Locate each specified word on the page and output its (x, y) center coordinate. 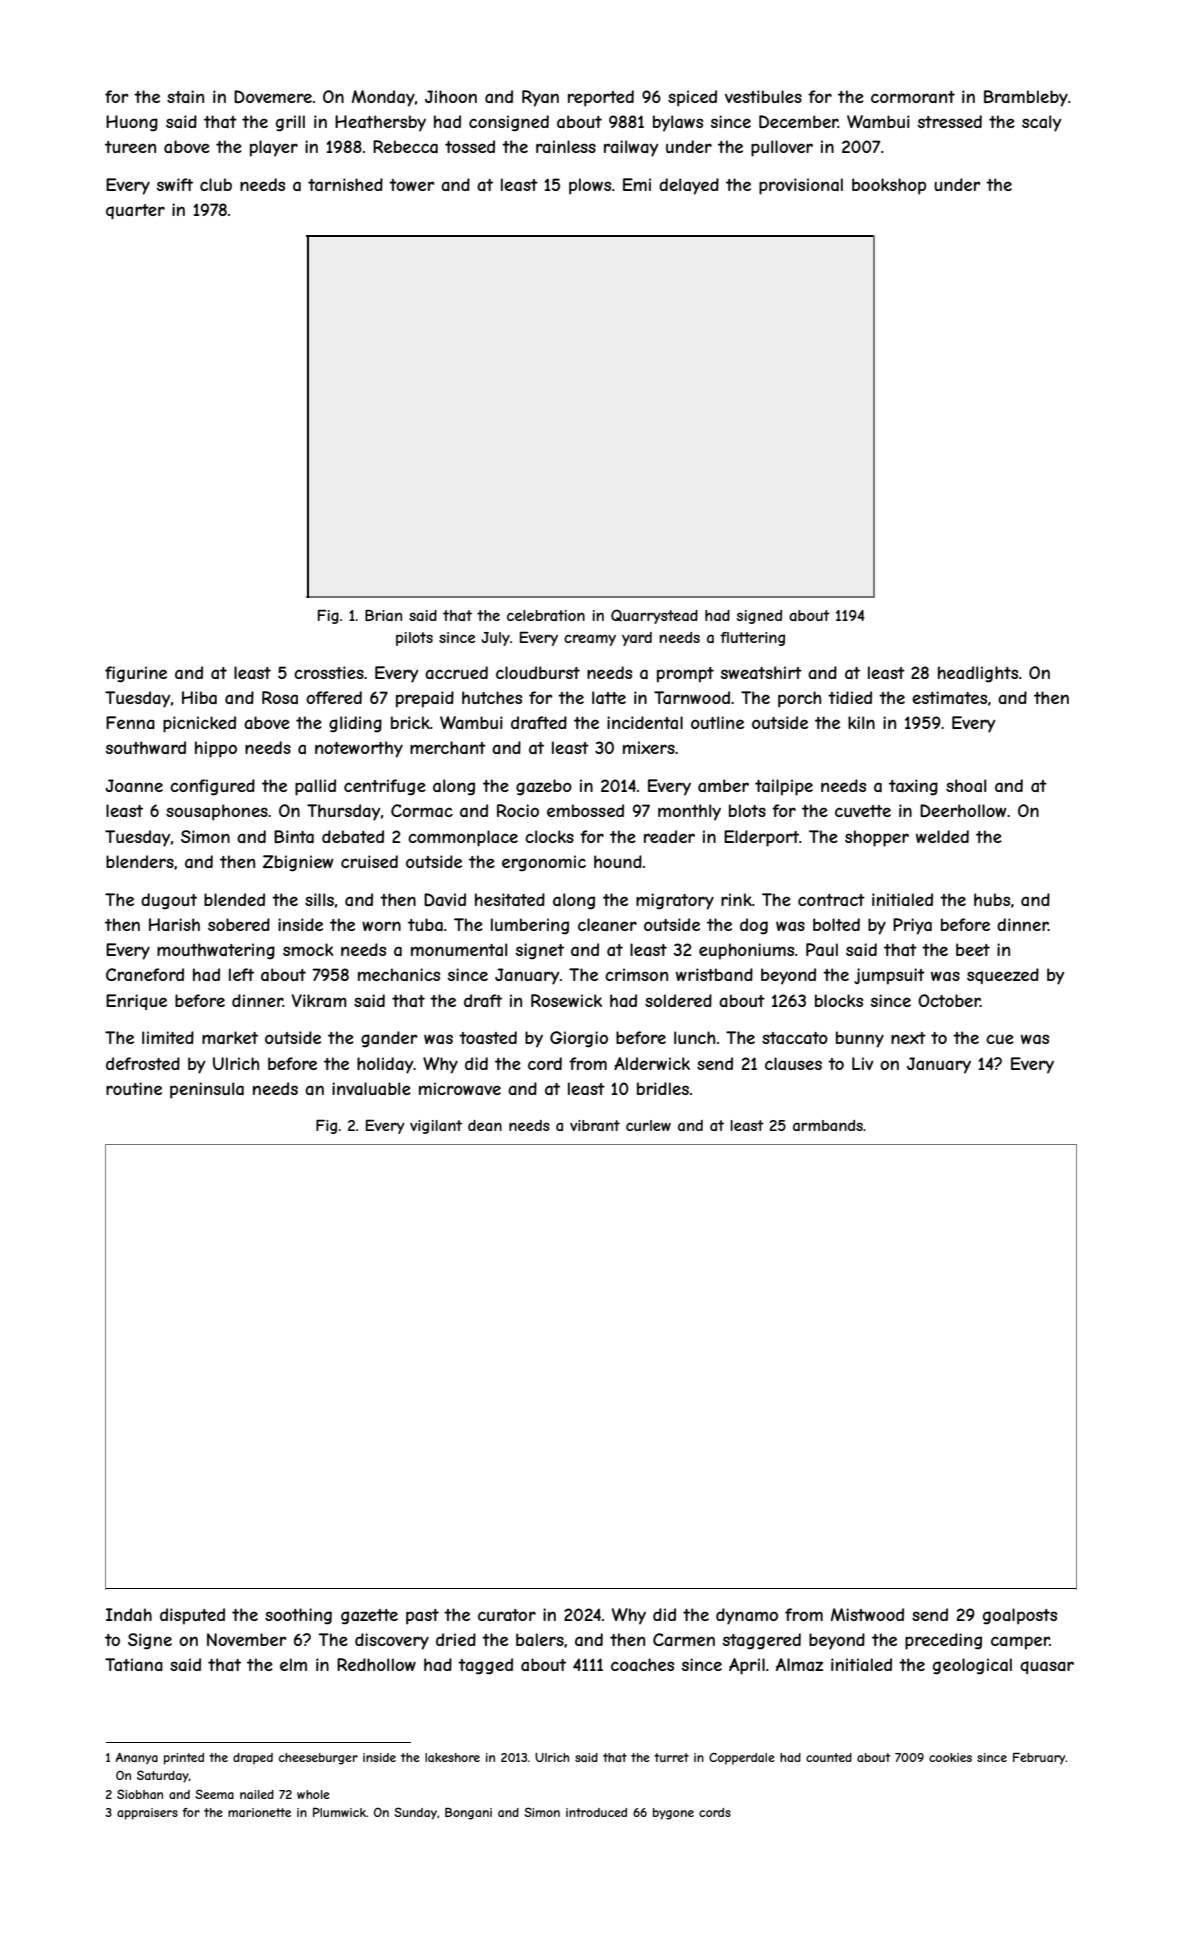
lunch (694, 1037)
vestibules (763, 96)
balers (540, 1639)
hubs (992, 899)
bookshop (889, 186)
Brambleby (1026, 98)
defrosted (143, 1063)
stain (185, 96)
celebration (546, 615)
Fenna (130, 722)
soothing (298, 1616)
